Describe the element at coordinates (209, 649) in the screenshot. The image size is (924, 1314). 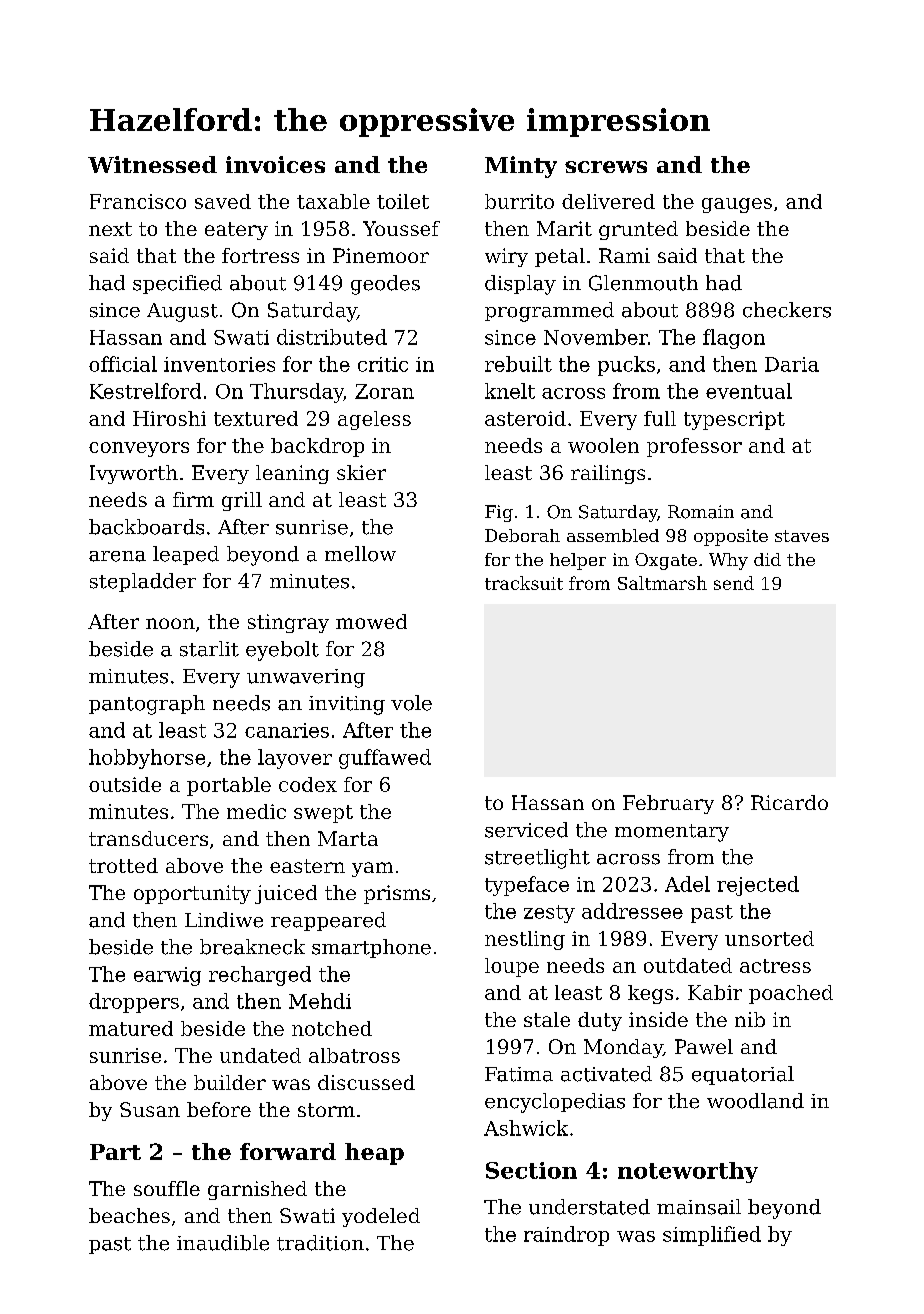
I see `starlit` at that location.
